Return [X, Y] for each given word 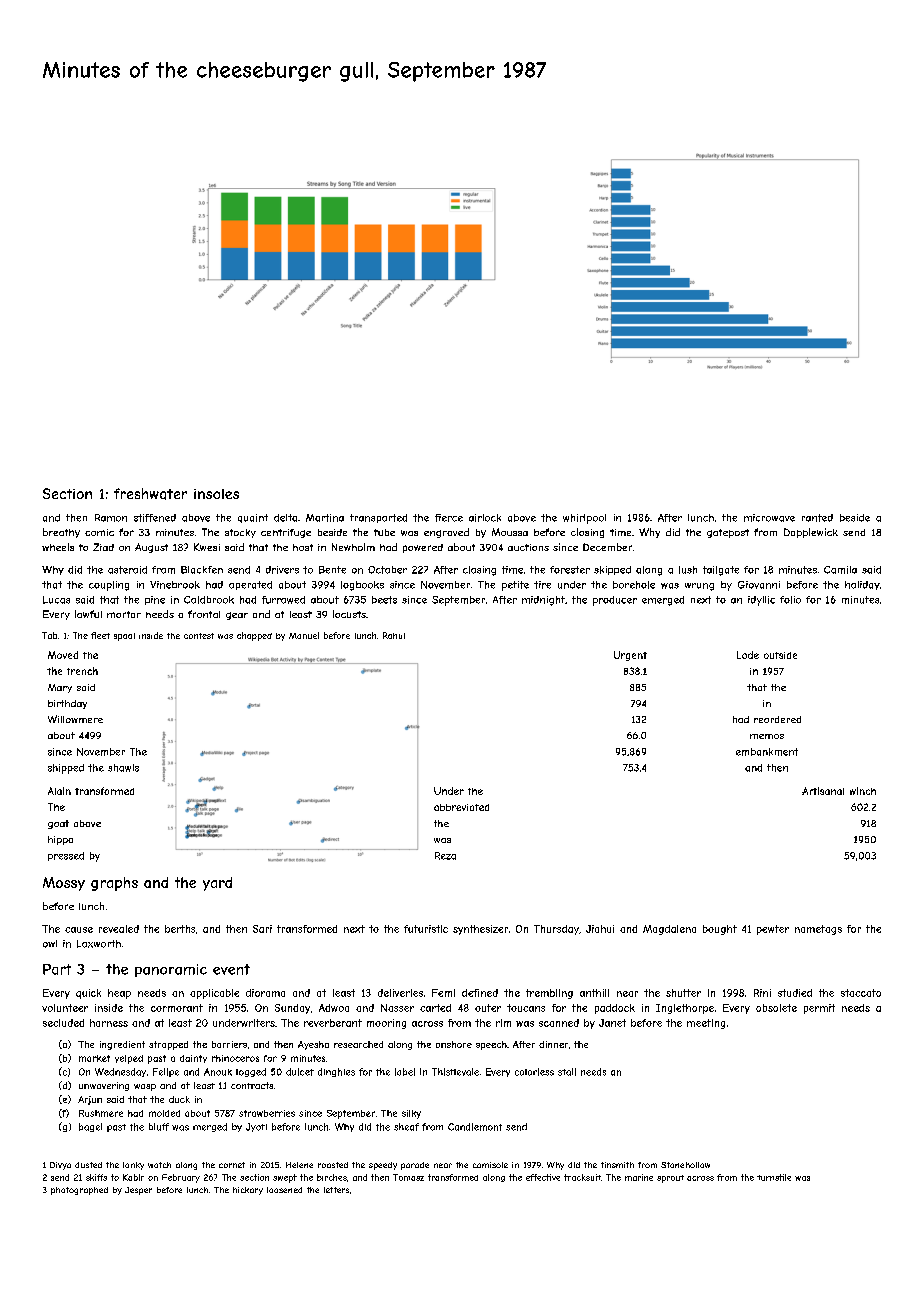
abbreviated [461, 807]
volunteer [65, 1008]
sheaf [406, 1127]
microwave [769, 518]
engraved [446, 533]
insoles [216, 494]
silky [411, 1114]
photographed [79, 1191]
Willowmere [75, 719]
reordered [777, 719]
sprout [670, 1179]
